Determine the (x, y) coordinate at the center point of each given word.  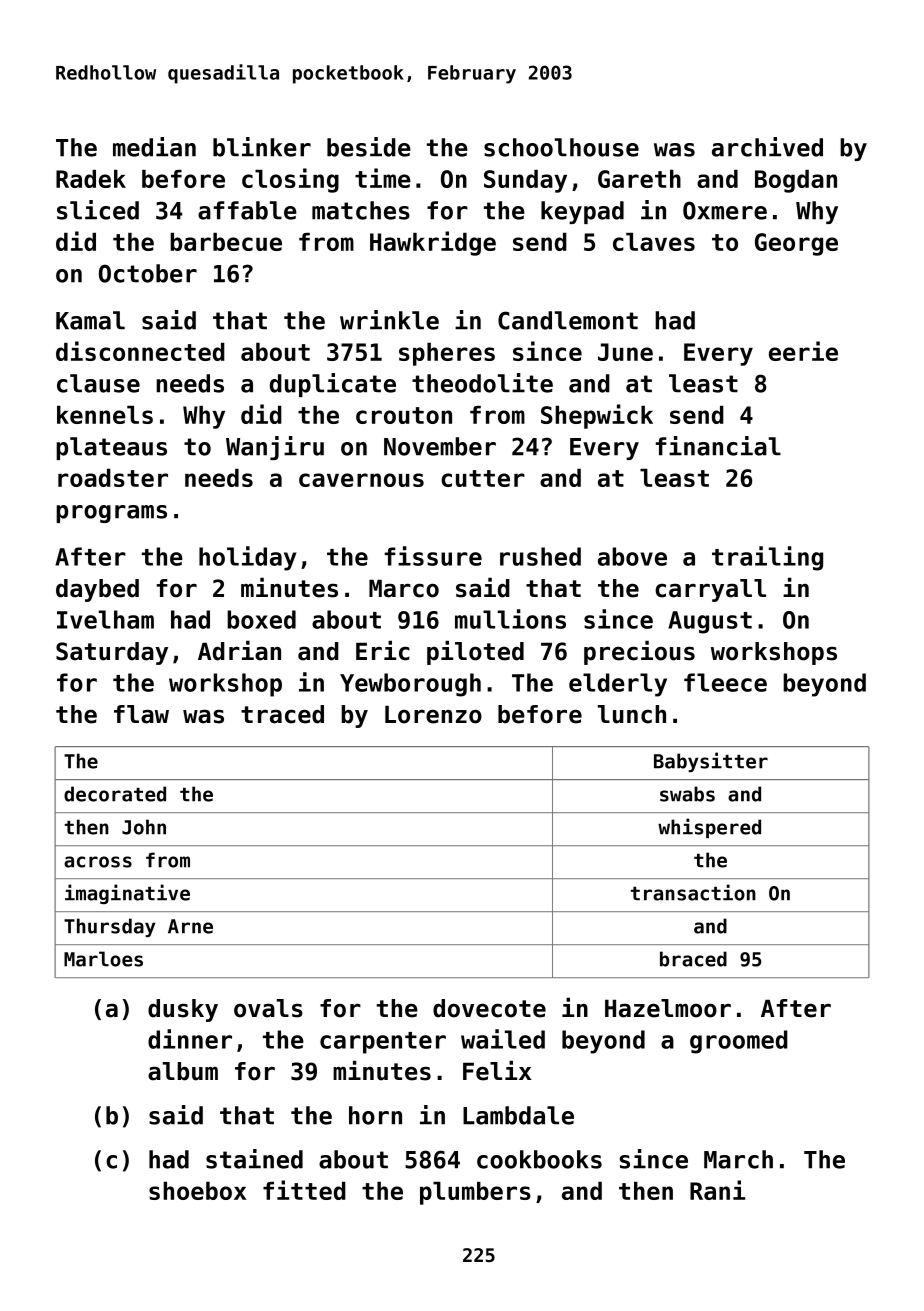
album (183, 1071)
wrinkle (389, 320)
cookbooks (539, 1159)
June (625, 352)
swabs (687, 794)
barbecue (226, 242)
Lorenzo (433, 714)
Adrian (239, 651)
